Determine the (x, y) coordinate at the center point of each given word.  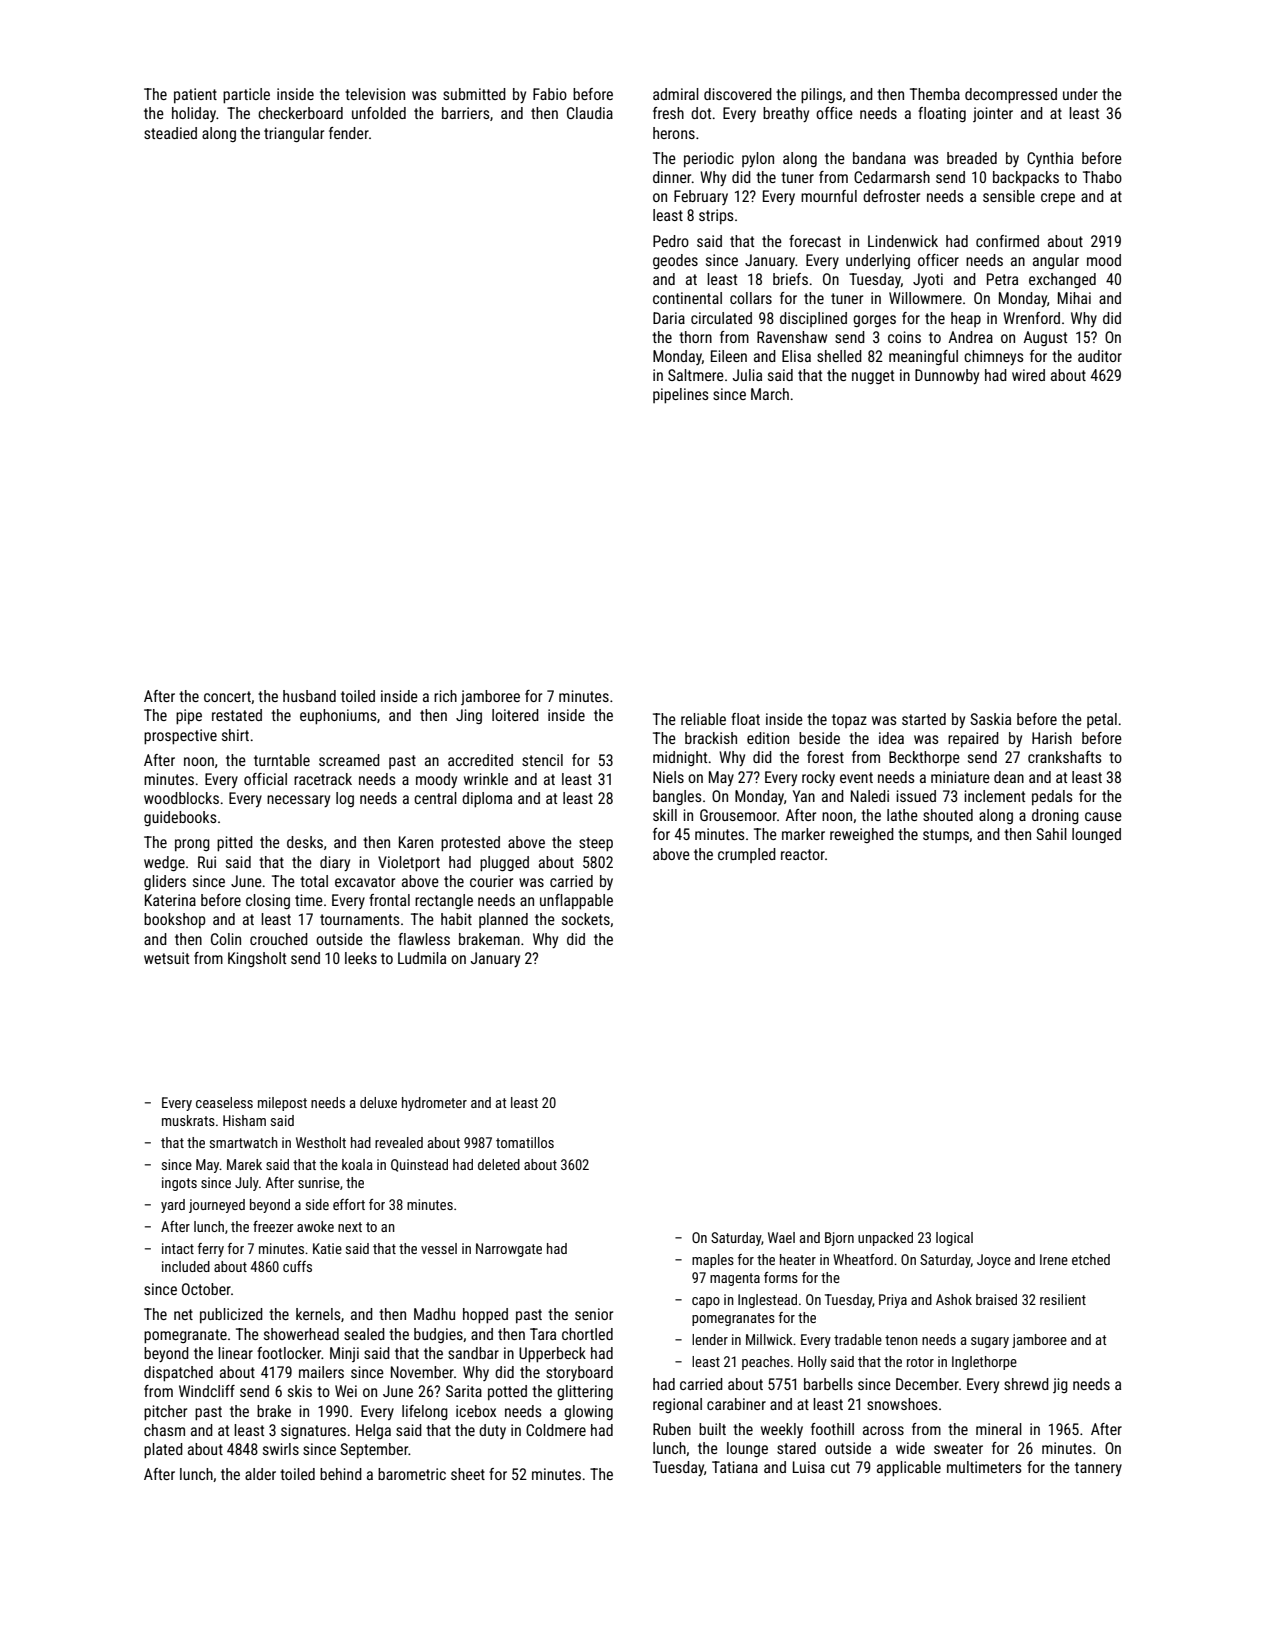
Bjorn (839, 1239)
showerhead (301, 1334)
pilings (821, 96)
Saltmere (696, 375)
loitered (515, 715)
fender (349, 133)
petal (1102, 720)
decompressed (1011, 96)
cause (1103, 816)
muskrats (188, 1120)
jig (1060, 1385)
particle (246, 96)
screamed (349, 760)
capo (706, 1302)
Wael (781, 1237)
